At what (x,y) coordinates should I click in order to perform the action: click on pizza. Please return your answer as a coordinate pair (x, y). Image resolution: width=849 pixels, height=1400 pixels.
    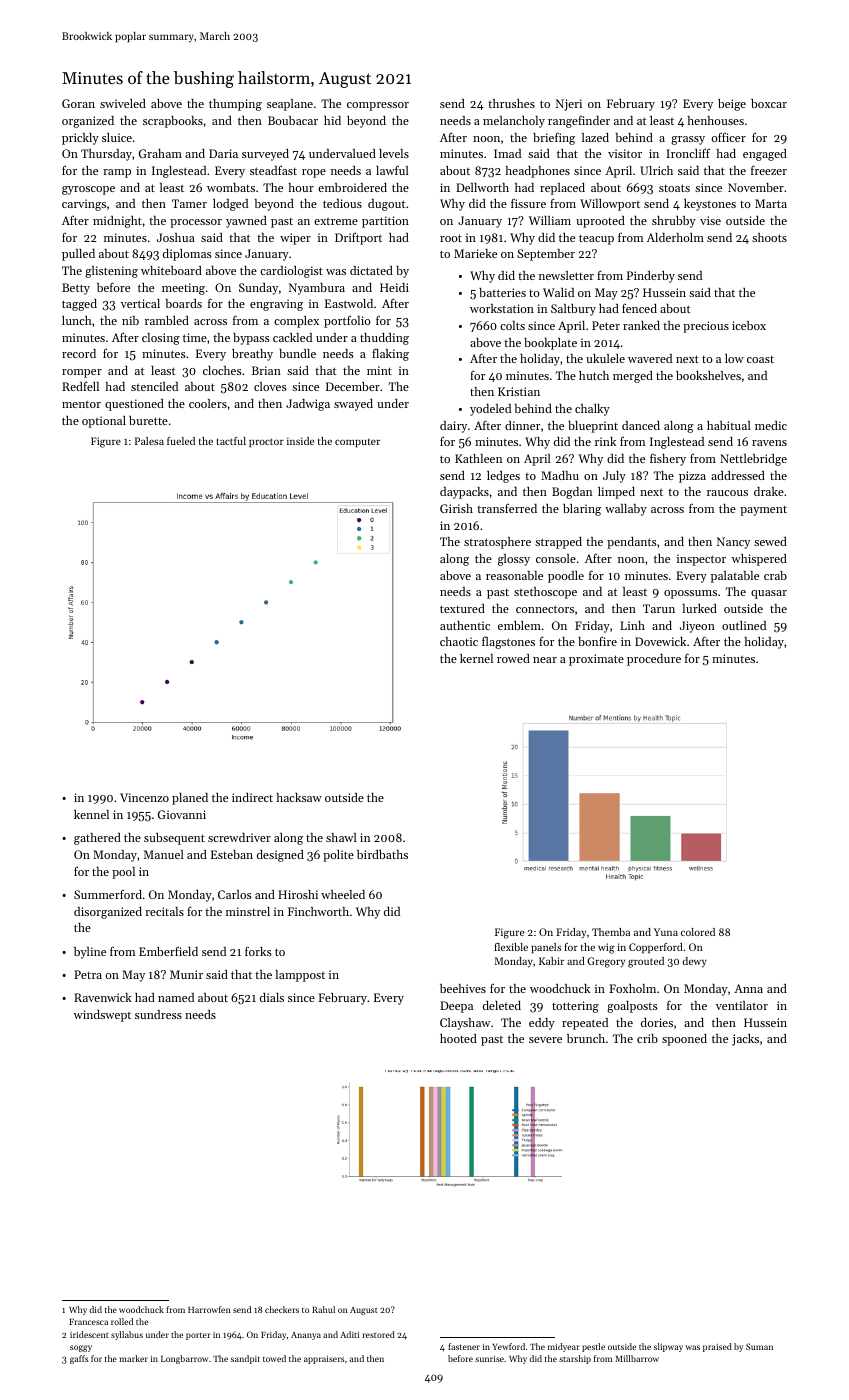
    Looking at the image, I should click on (692, 477).
